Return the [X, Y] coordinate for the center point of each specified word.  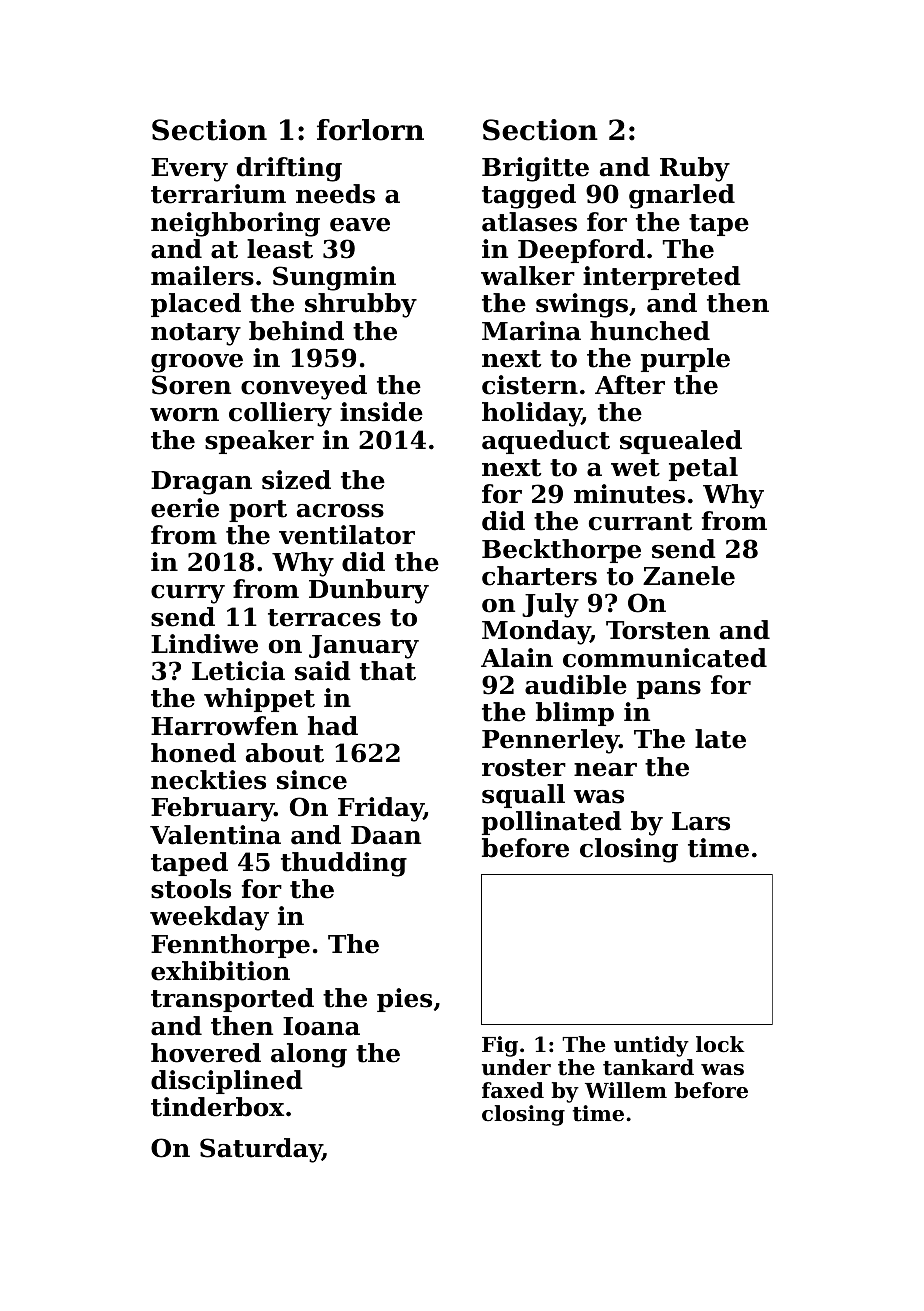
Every [189, 170]
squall [523, 796]
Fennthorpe [230, 946]
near [605, 770]
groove [197, 363]
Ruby [695, 169]
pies [404, 1000]
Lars [701, 821]
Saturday [261, 1150]
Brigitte [535, 169]
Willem [626, 1090]
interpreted [661, 278]
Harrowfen [224, 726]
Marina [531, 331]
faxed [513, 1090]
